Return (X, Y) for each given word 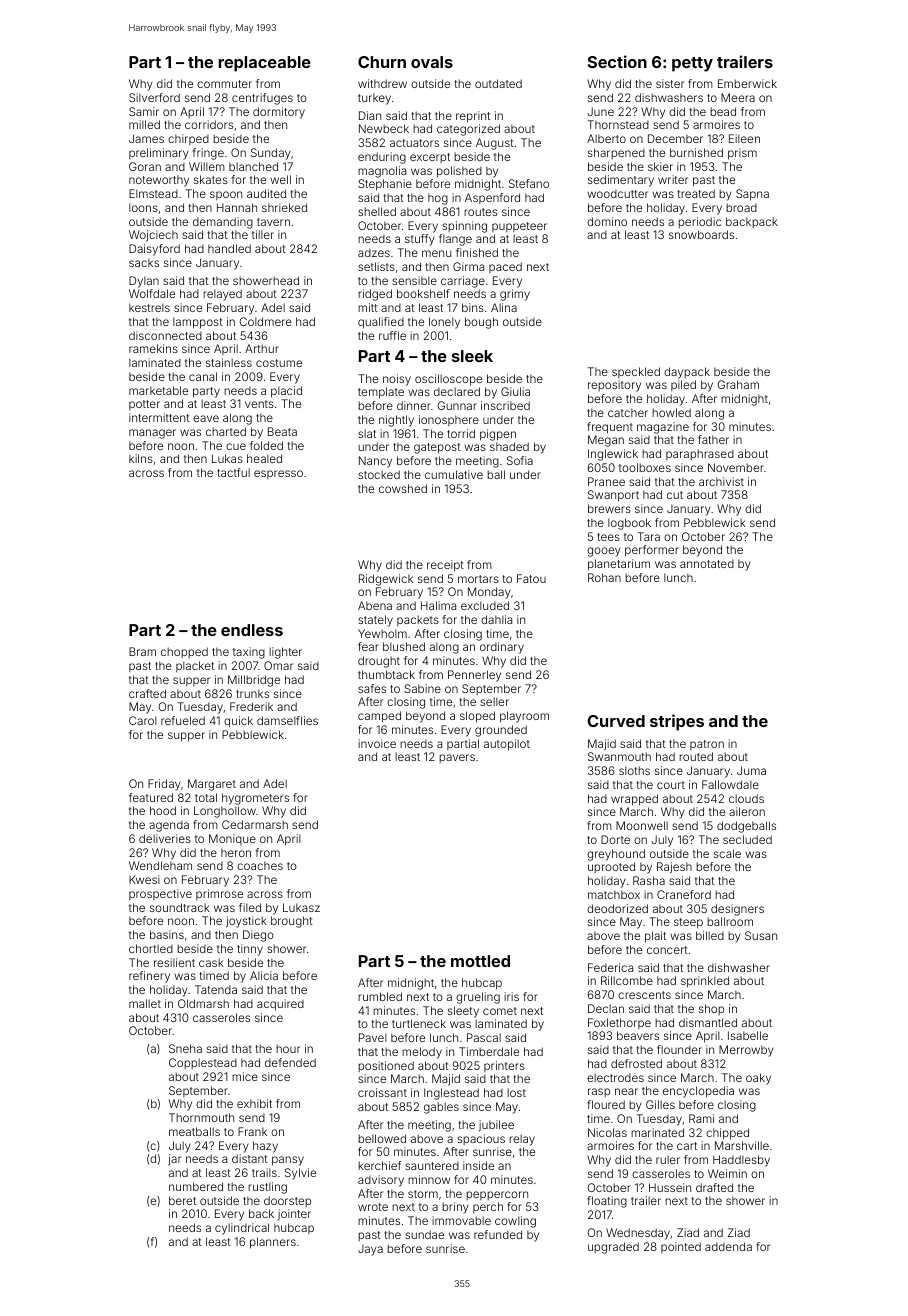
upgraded (613, 1248)
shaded (509, 446)
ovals (432, 62)
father (713, 439)
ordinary (502, 648)
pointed (681, 1247)
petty (692, 64)
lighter (285, 653)
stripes (677, 722)
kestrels (149, 307)
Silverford (154, 97)
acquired (280, 1005)
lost (516, 1092)
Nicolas (607, 1132)
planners (273, 1243)
